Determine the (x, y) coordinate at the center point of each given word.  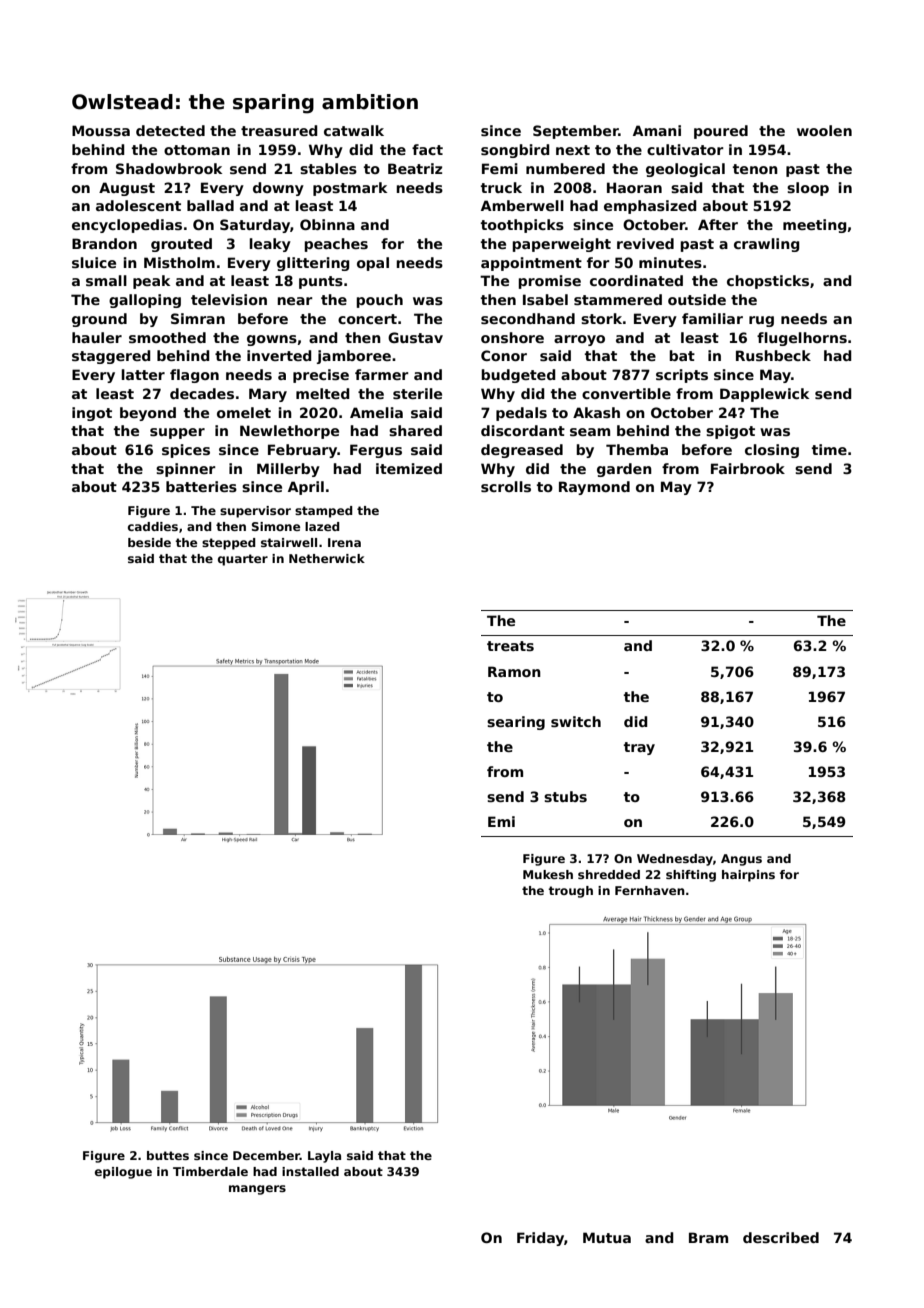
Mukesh (548, 874)
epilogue (123, 1173)
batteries (201, 486)
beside (149, 542)
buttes (168, 1155)
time (829, 449)
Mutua (607, 1237)
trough (570, 892)
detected (170, 130)
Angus (741, 860)
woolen (824, 130)
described (781, 1237)
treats (510, 646)
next (573, 150)
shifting (691, 876)
